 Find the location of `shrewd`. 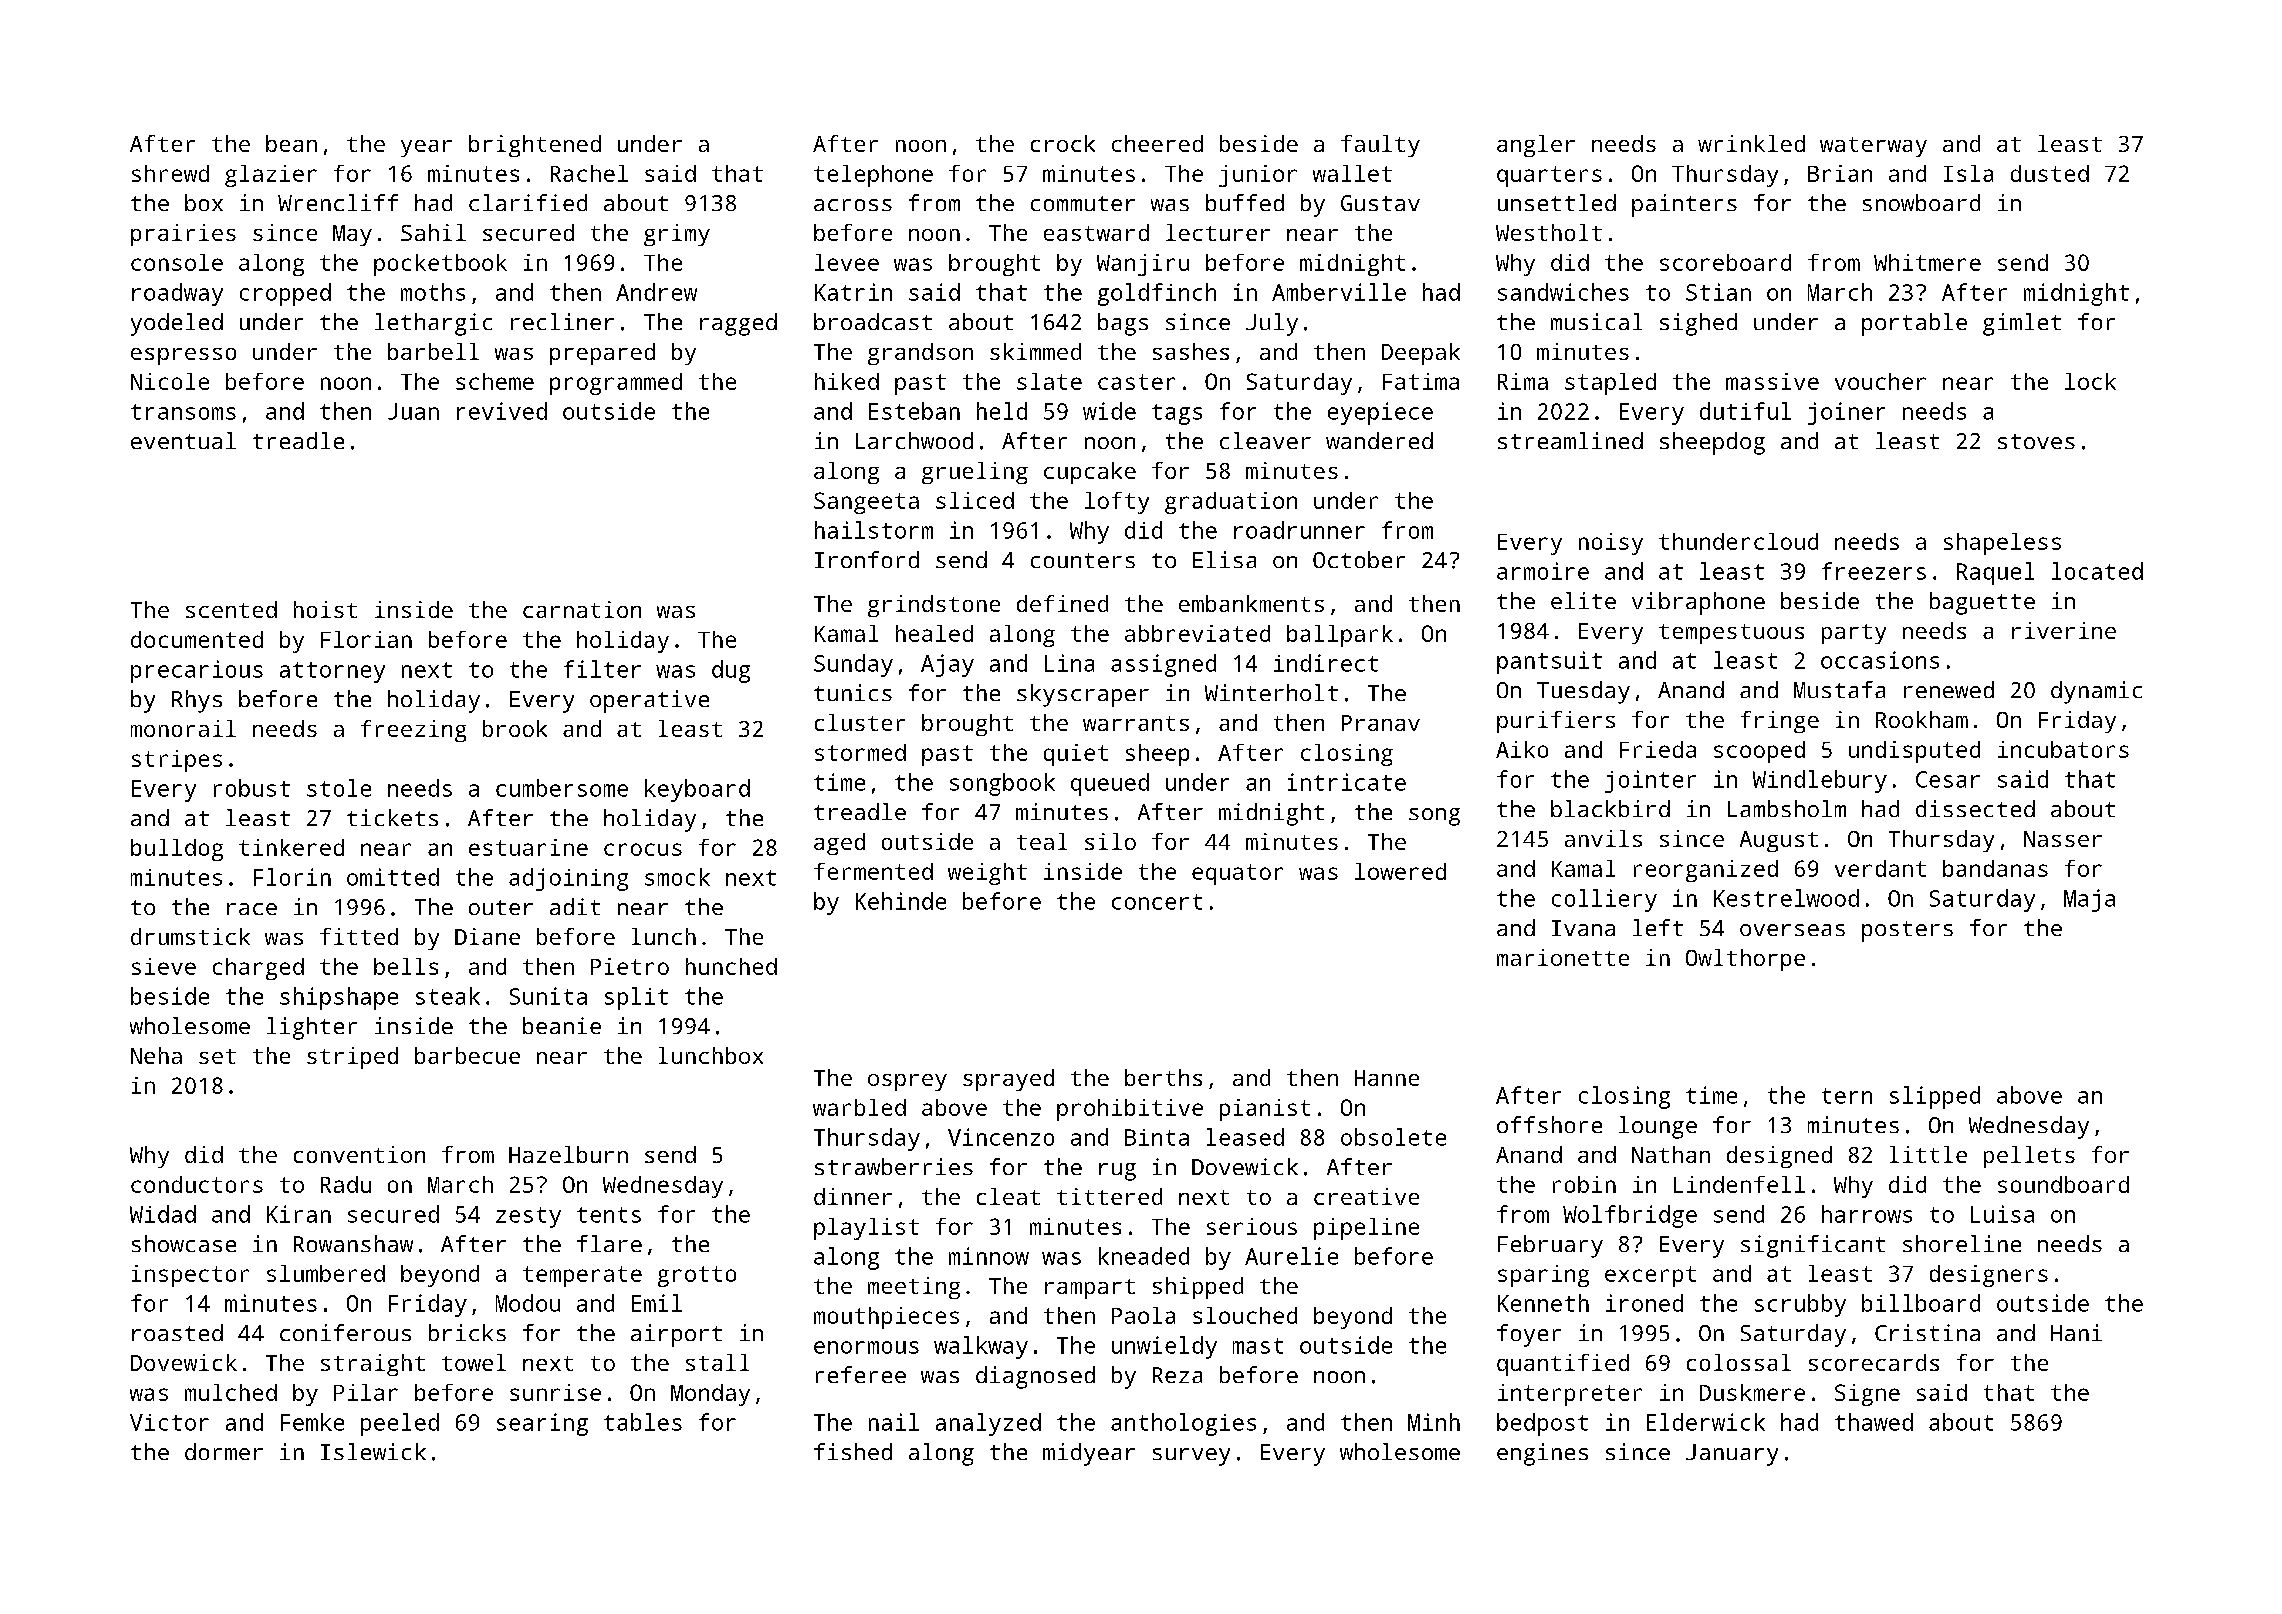

shrewd is located at coordinates (170, 173).
